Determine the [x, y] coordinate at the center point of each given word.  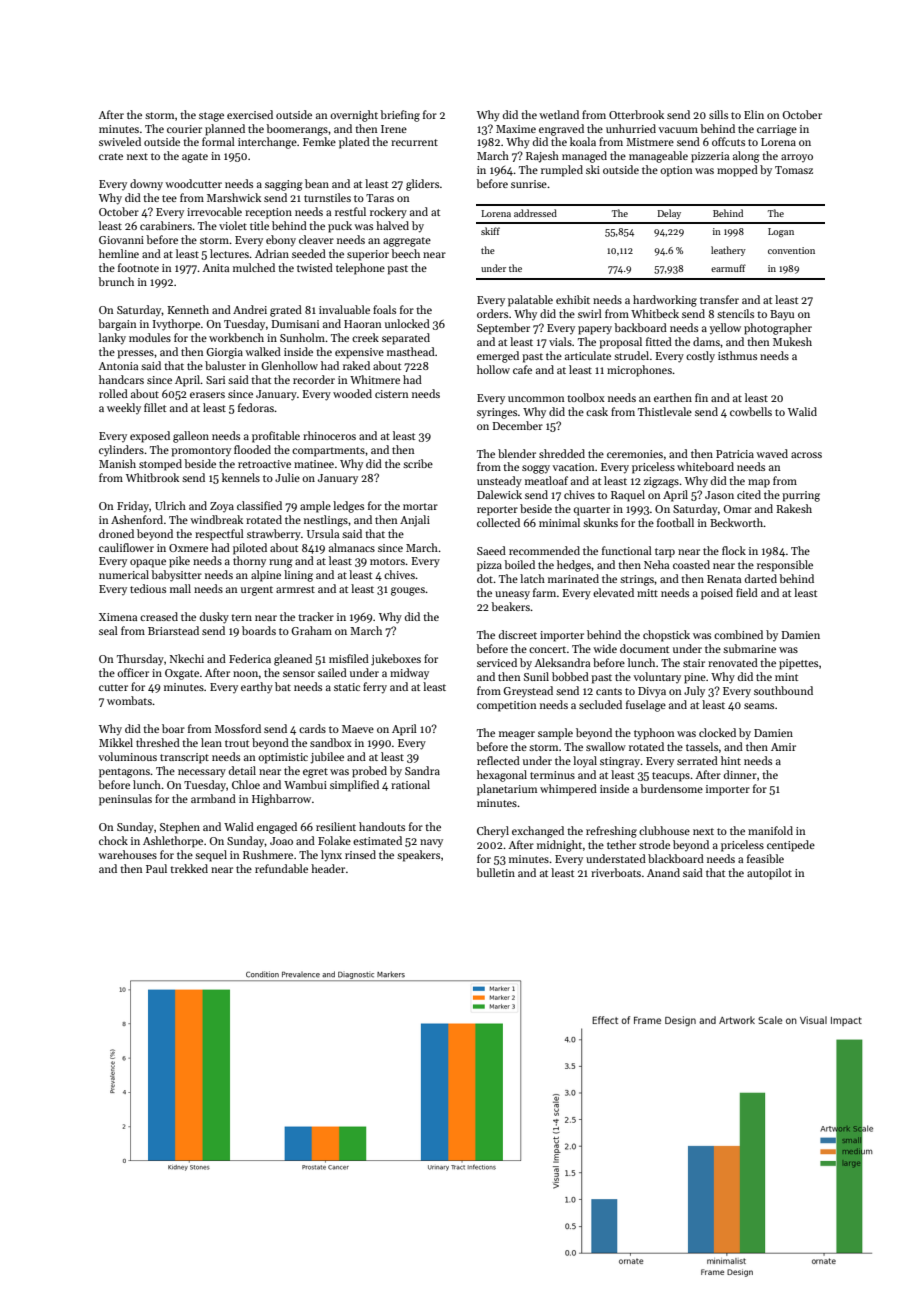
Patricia [735, 454]
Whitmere [375, 379]
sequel [211, 856]
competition [507, 706]
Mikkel [116, 742]
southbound [783, 690]
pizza [489, 566]
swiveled [120, 141]
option [676, 171]
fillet [155, 407]
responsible [785, 566]
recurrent [414, 142]
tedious [148, 588]
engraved [561, 130]
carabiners [166, 225]
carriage [777, 130]
